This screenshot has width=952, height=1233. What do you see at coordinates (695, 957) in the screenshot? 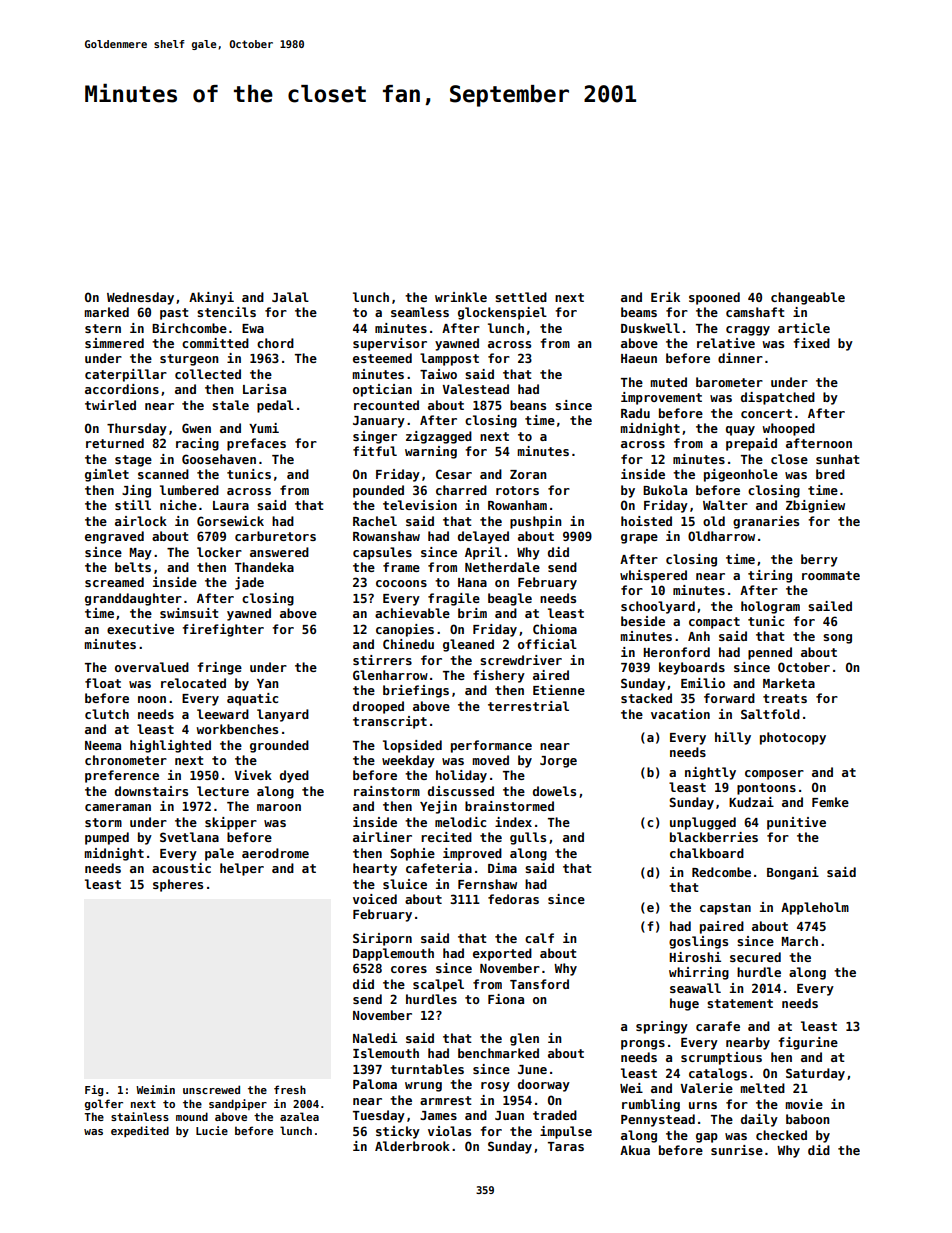
I see `Hiroshi` at bounding box center [695, 957].
